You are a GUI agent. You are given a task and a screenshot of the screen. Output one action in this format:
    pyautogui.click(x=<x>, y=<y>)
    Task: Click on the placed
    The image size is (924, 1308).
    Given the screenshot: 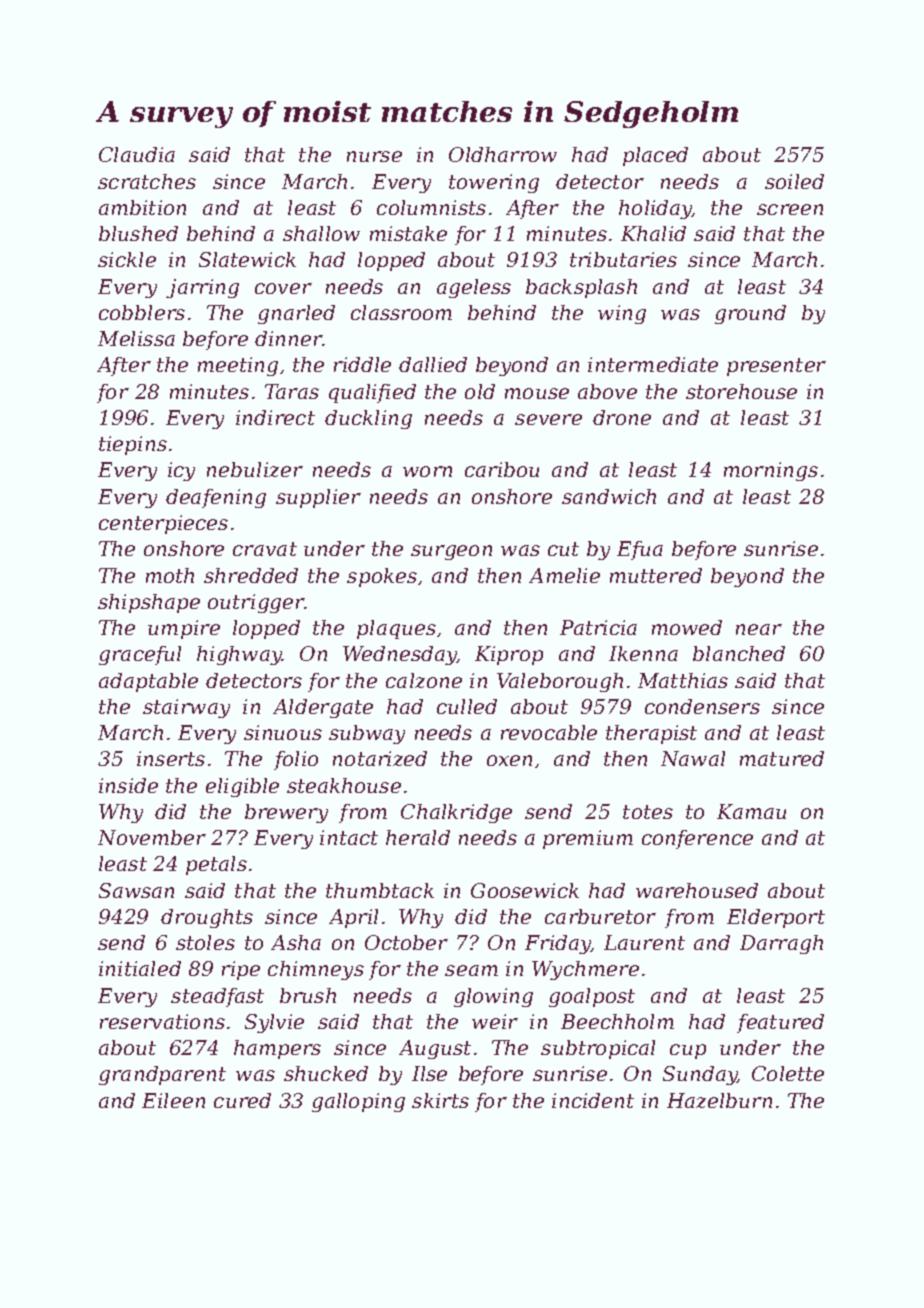 What is the action you would take?
    pyautogui.click(x=655, y=156)
